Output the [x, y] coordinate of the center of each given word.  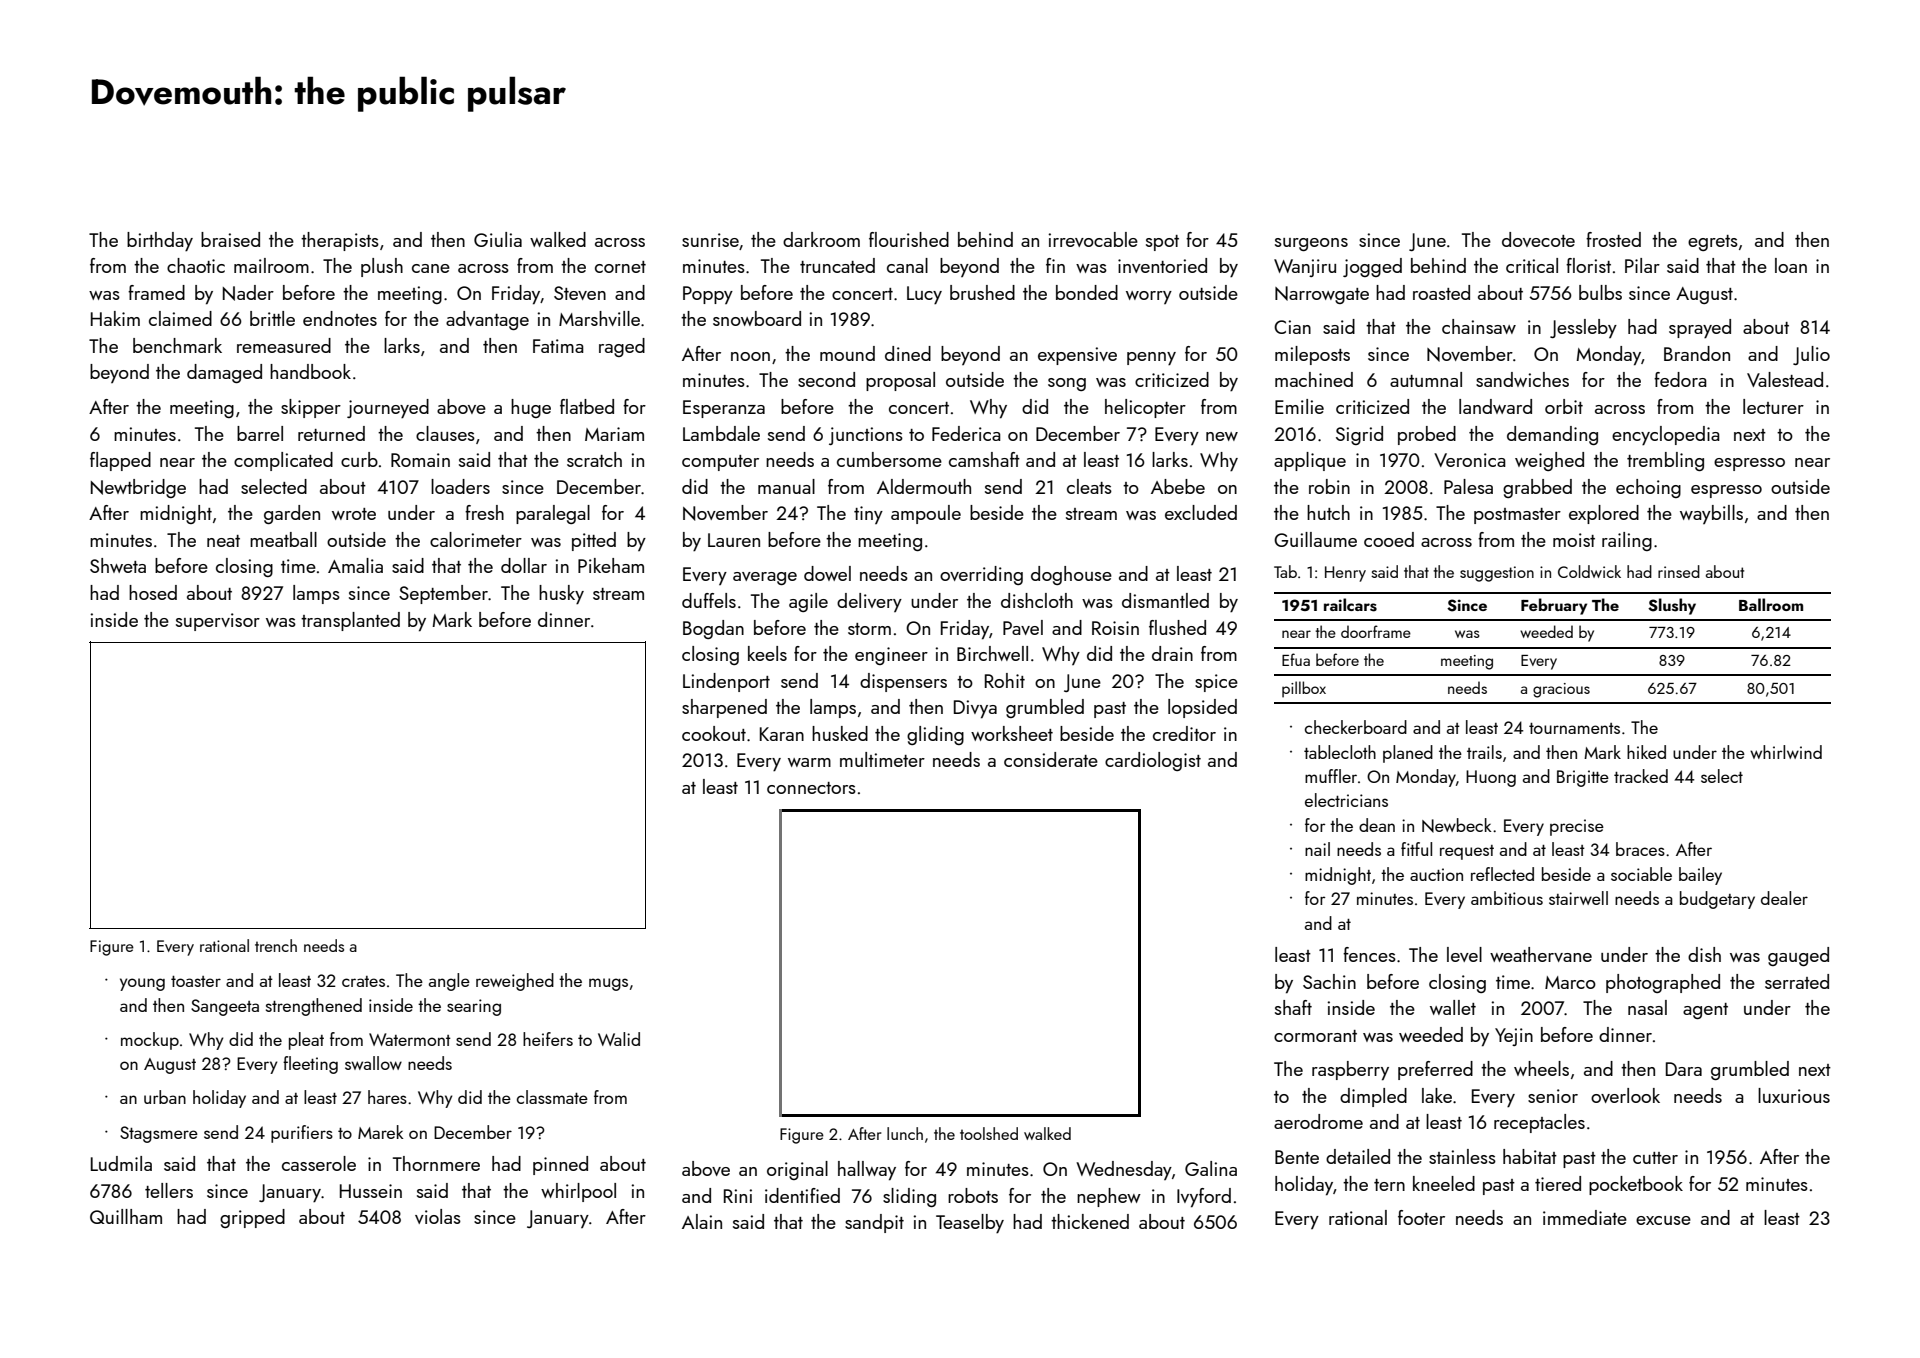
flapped [120, 461]
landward [1495, 406]
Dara [1684, 1069]
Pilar [1642, 265]
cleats [1089, 486]
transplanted [350, 621]
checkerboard [1356, 727]
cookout [714, 733]
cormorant [1315, 1036]
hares [387, 1097]
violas [438, 1216]
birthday [160, 241]
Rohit [1005, 680]
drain [1172, 653]
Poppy [708, 295]
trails [1484, 752]
